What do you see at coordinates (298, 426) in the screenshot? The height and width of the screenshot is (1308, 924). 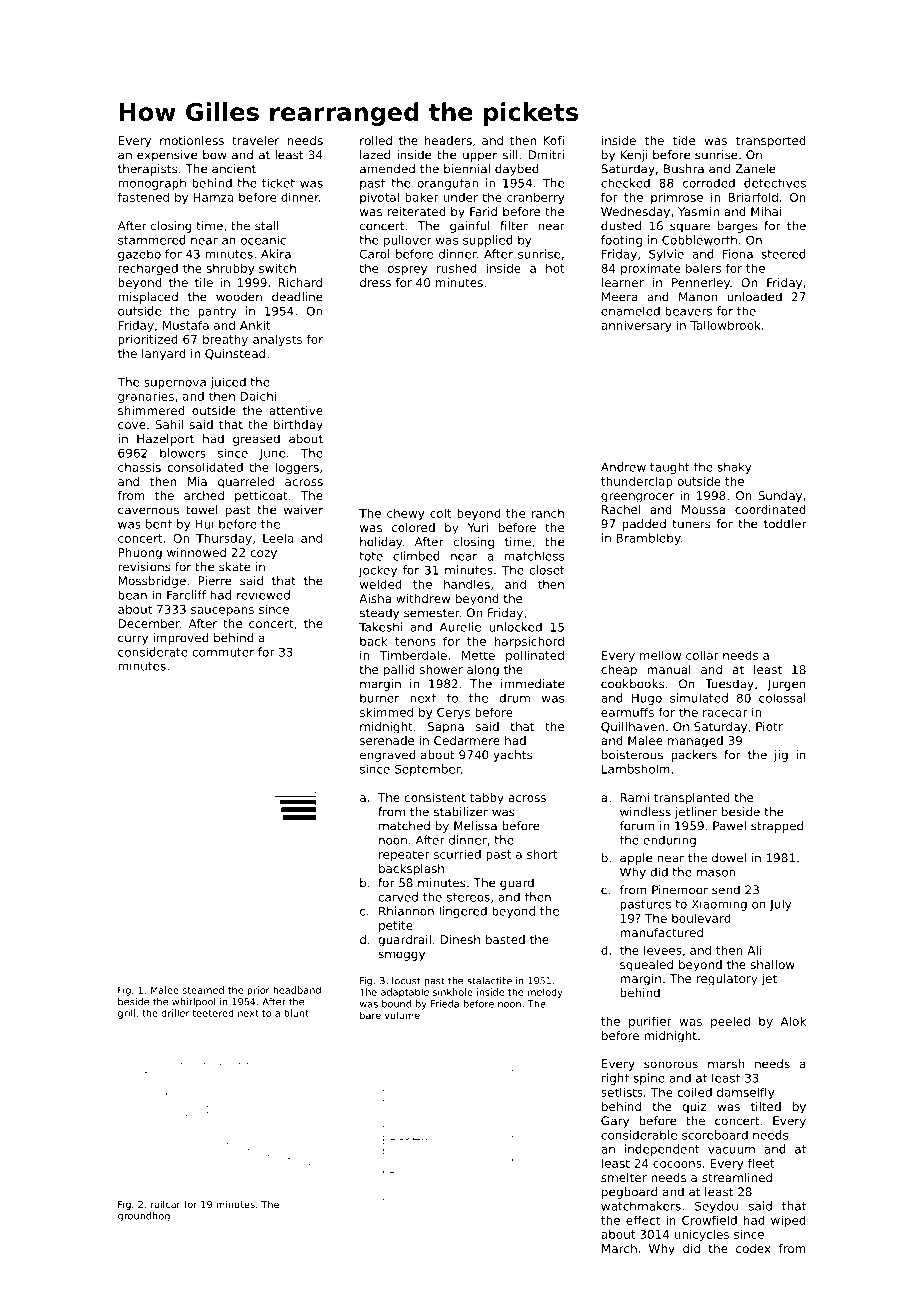 I see `birthday` at bounding box center [298, 426].
